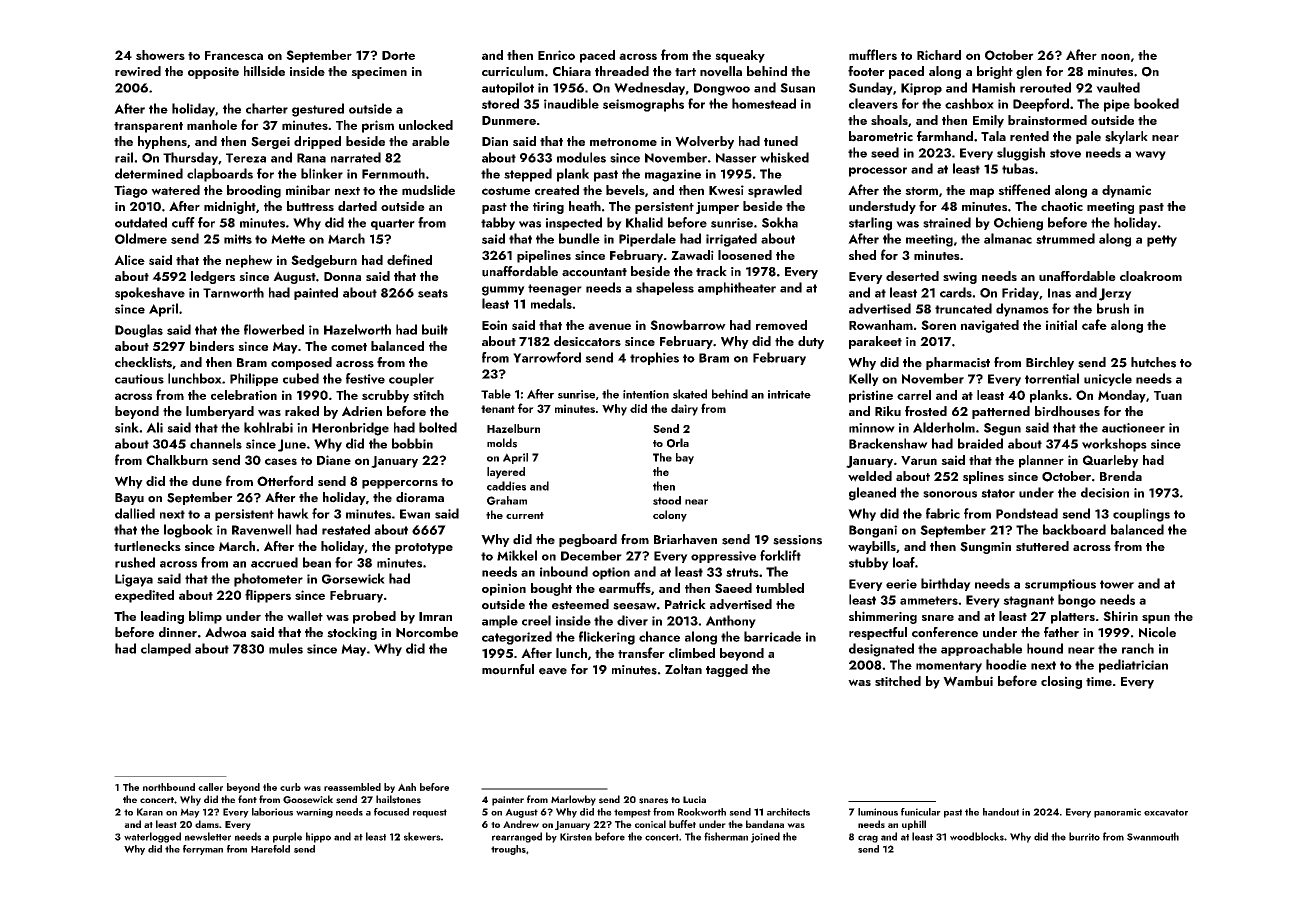  I want to click on Varun, so click(919, 460).
